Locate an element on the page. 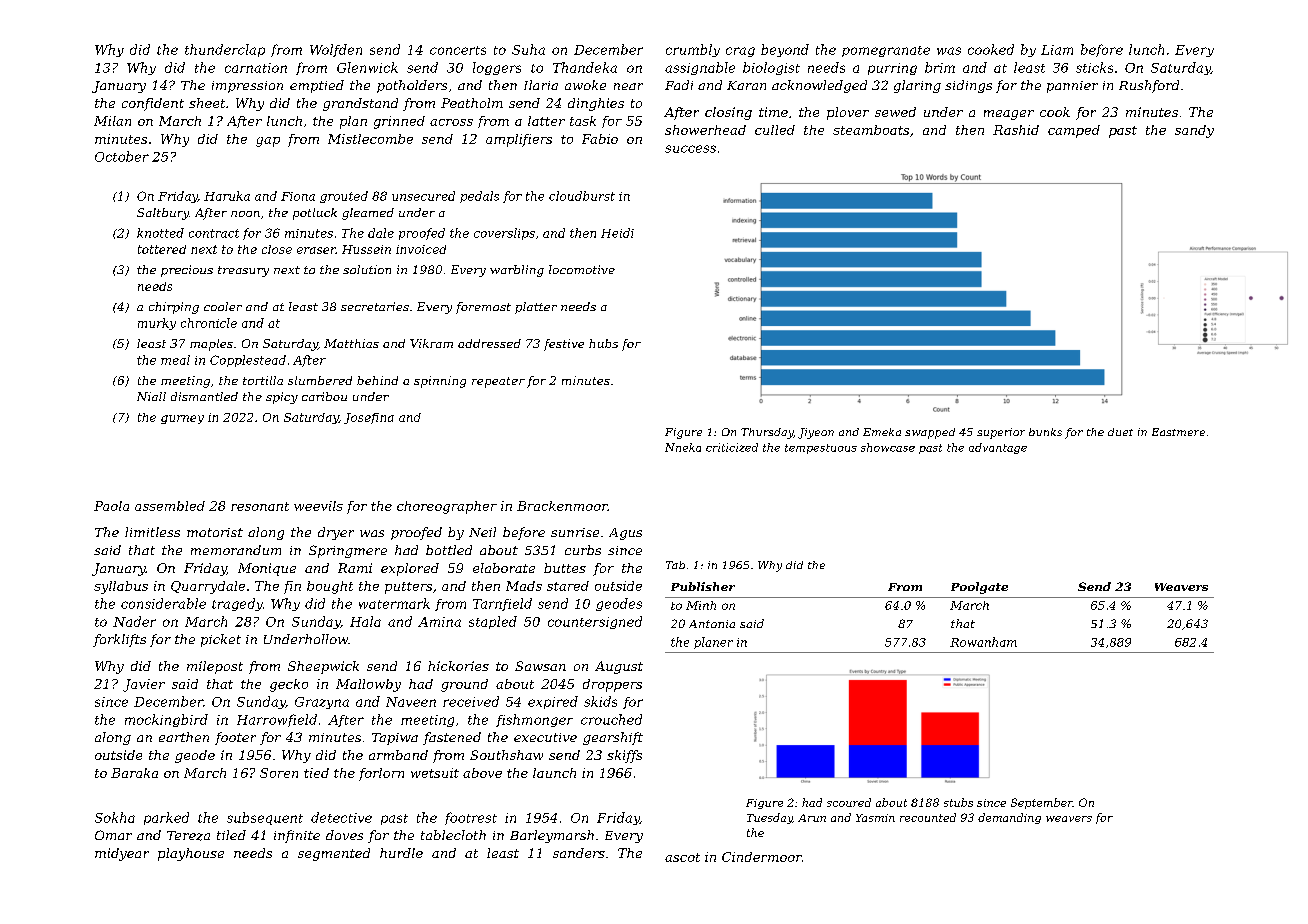  criticized is located at coordinates (732, 447).
